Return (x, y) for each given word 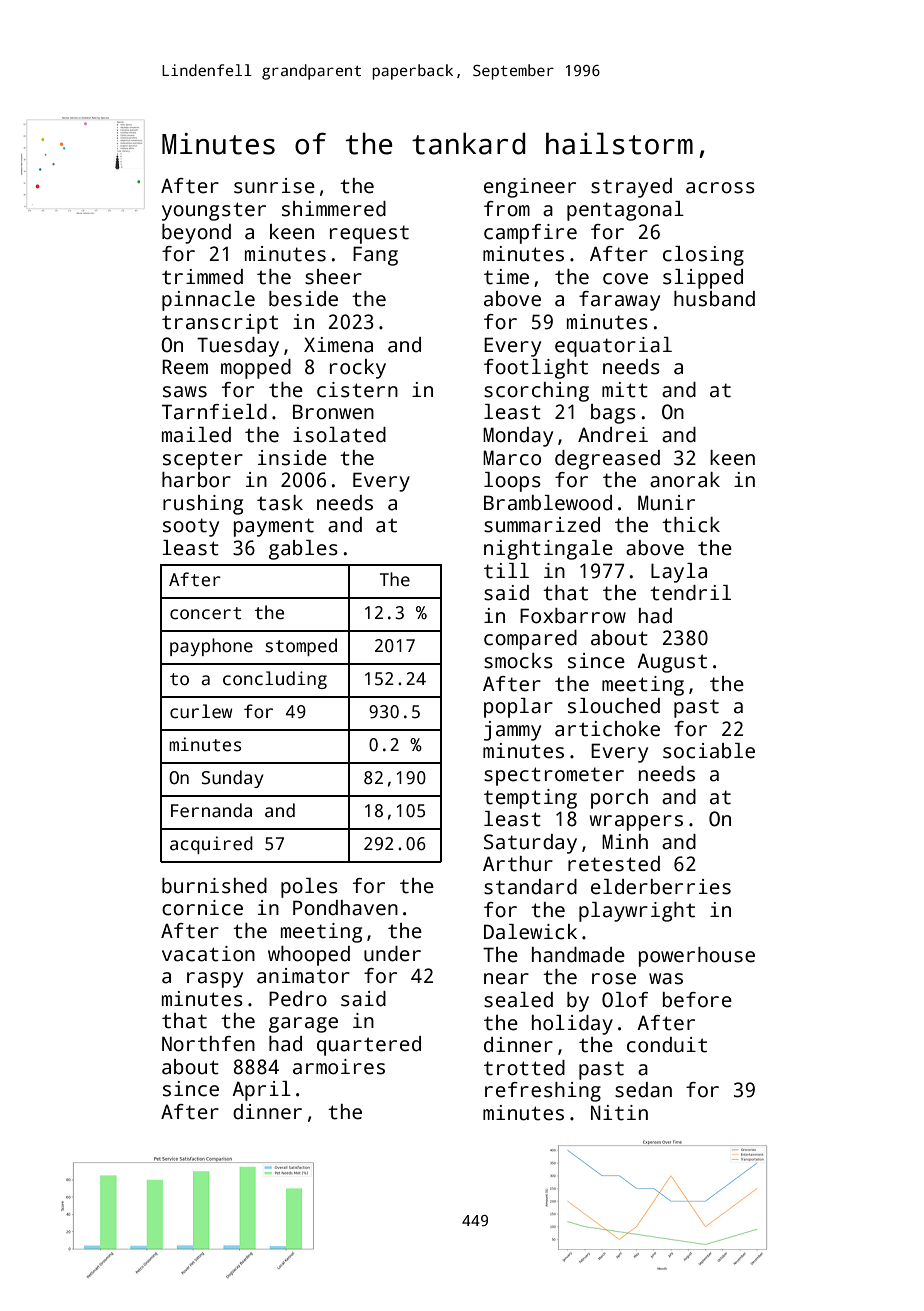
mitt (625, 390)
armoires (339, 1067)
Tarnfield (214, 412)
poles (309, 888)
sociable (709, 751)
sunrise (274, 186)
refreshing (543, 1092)
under (392, 954)
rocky (358, 369)
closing (703, 256)
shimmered (334, 209)
